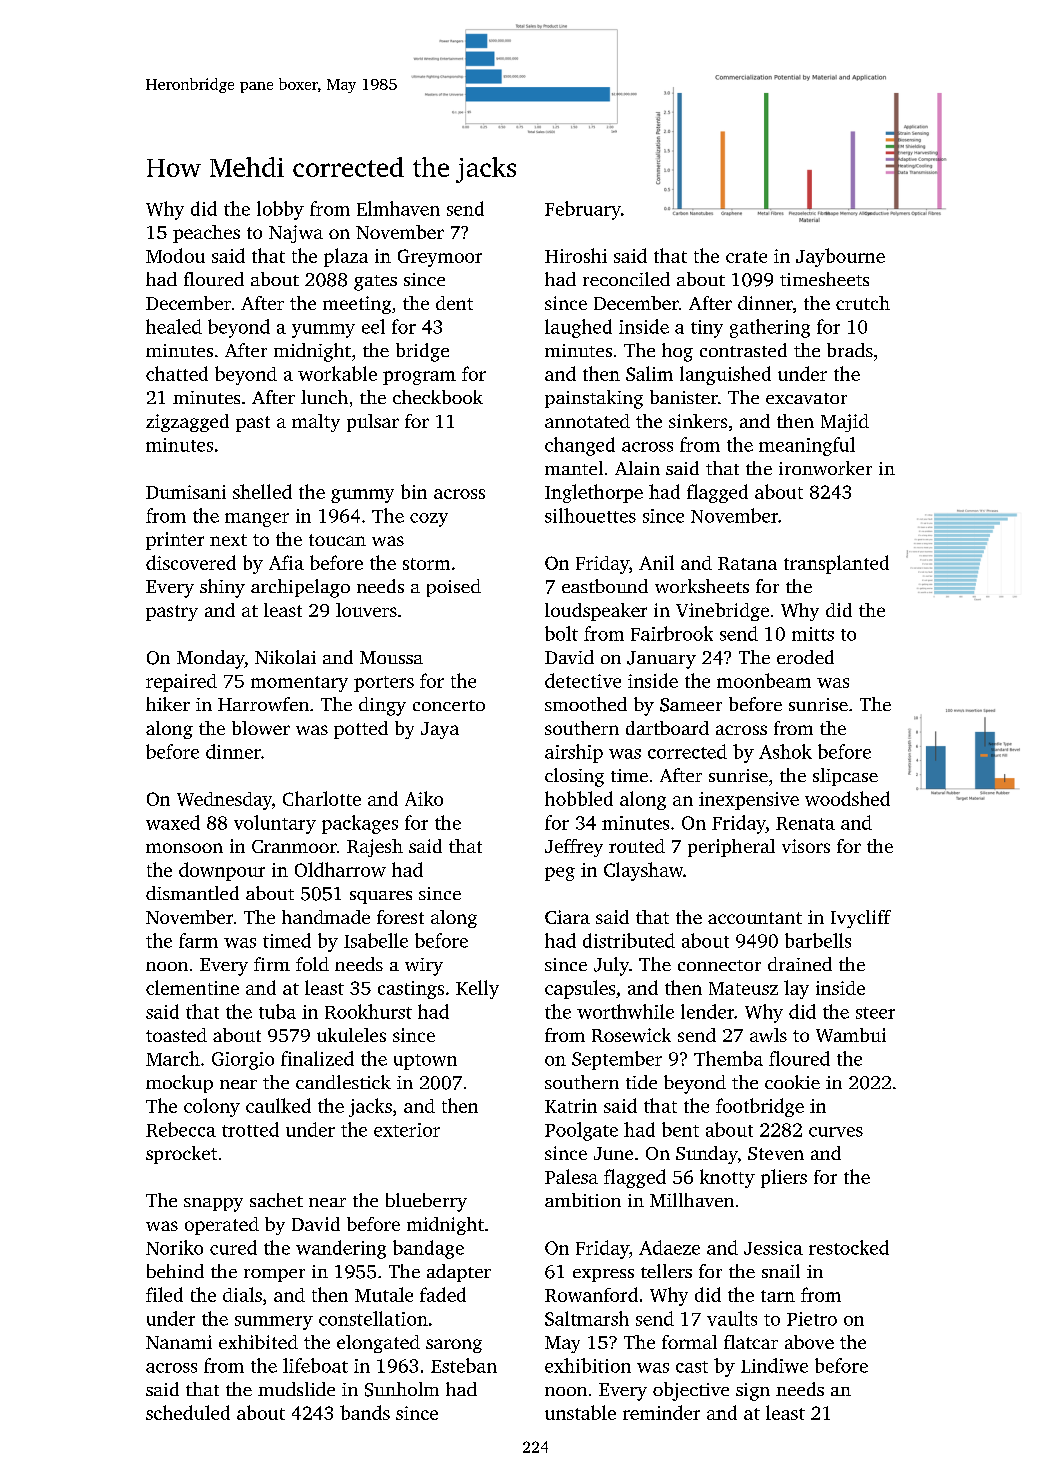 This screenshot has width=1044, height=1483. Describe the element at coordinates (365, 1412) in the screenshot. I see `bands` at that location.
